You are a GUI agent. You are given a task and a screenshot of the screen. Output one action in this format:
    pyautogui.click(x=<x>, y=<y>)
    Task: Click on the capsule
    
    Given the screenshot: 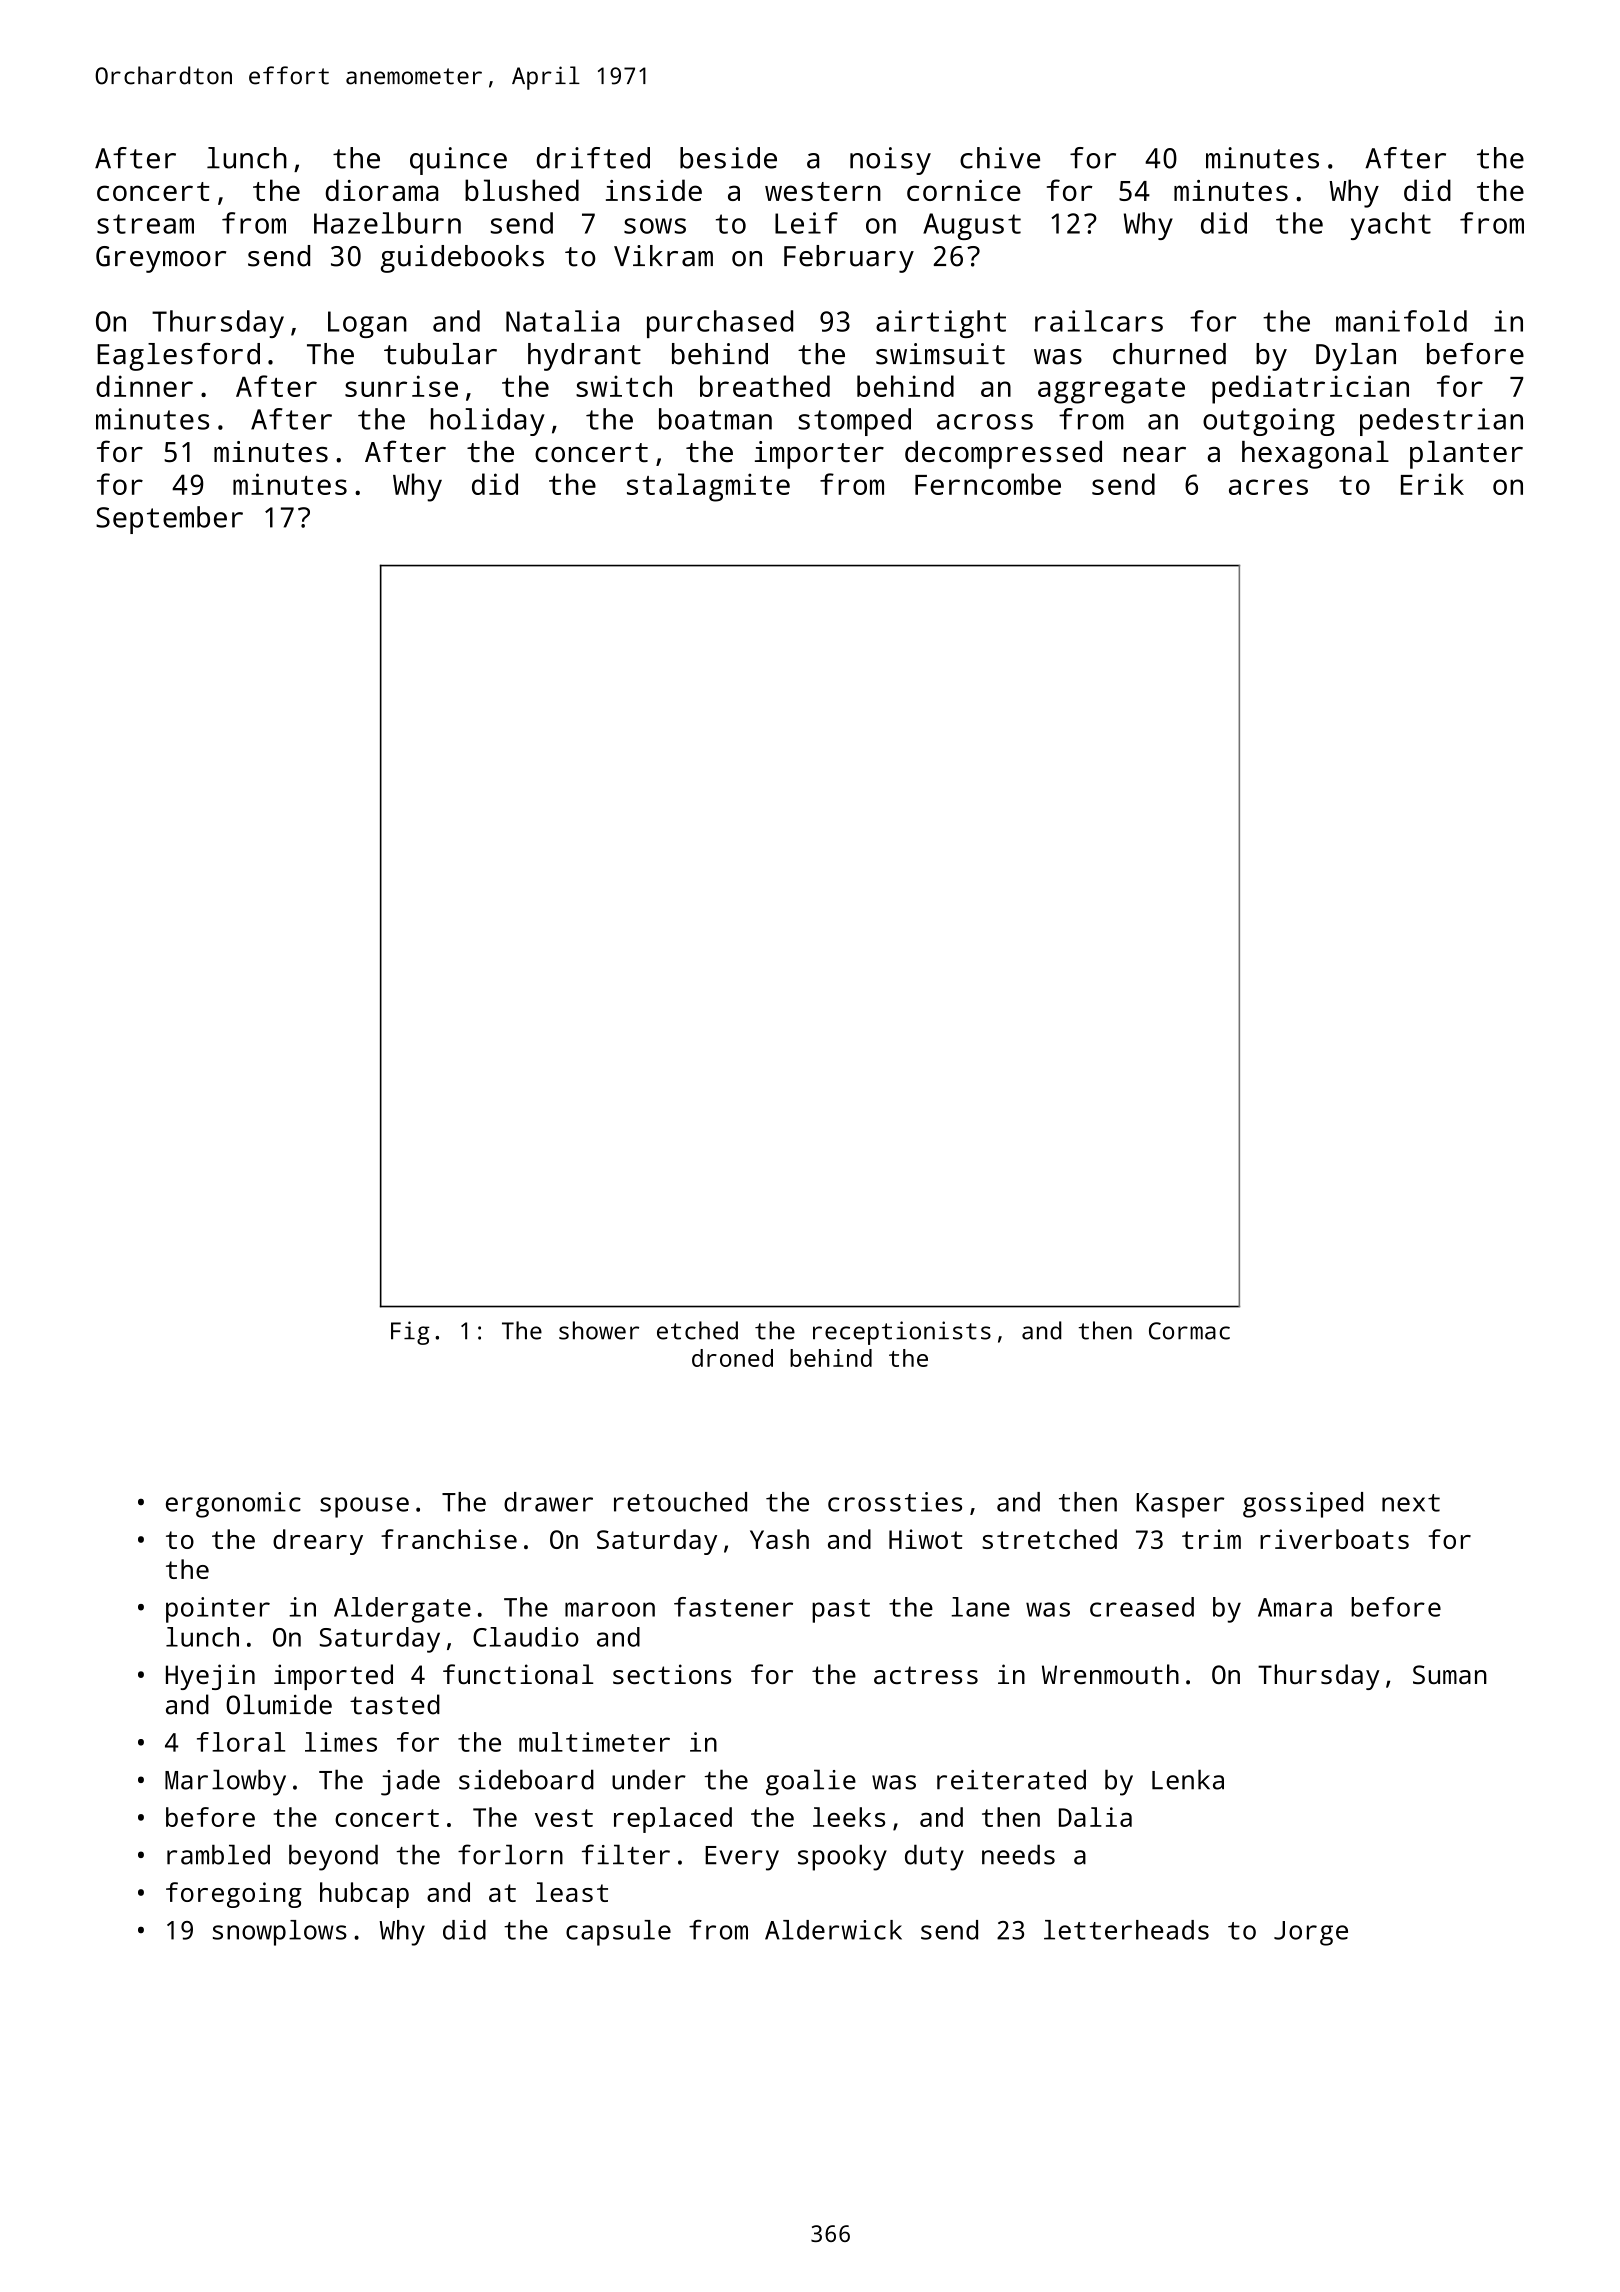 What is the action you would take?
    pyautogui.click(x=618, y=1933)
